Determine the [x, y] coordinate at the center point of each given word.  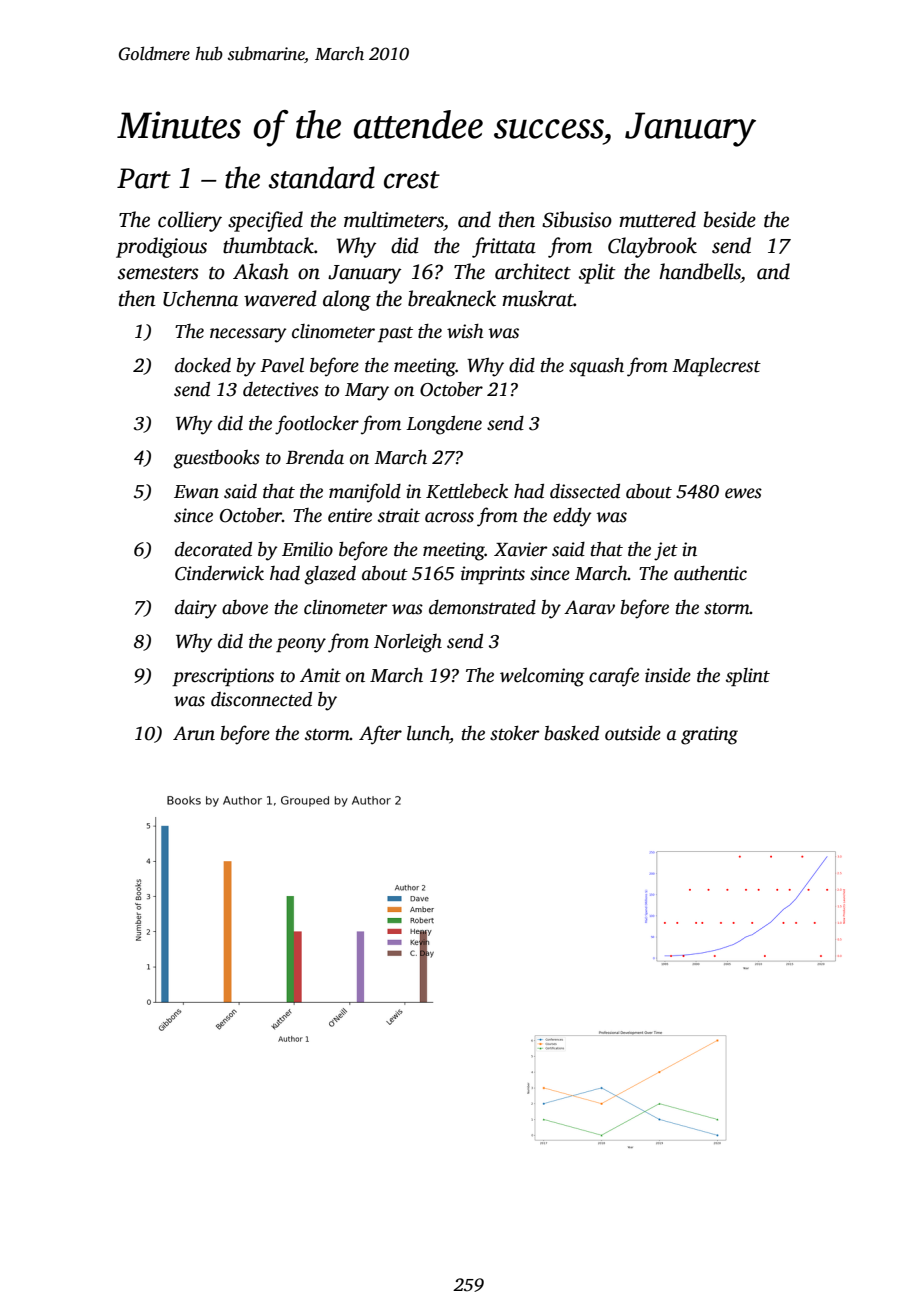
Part [144, 178]
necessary [248, 335]
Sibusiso [577, 219]
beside [730, 219]
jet [666, 551]
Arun [194, 733]
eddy [572, 517]
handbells [700, 271]
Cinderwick [219, 573]
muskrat [538, 298]
